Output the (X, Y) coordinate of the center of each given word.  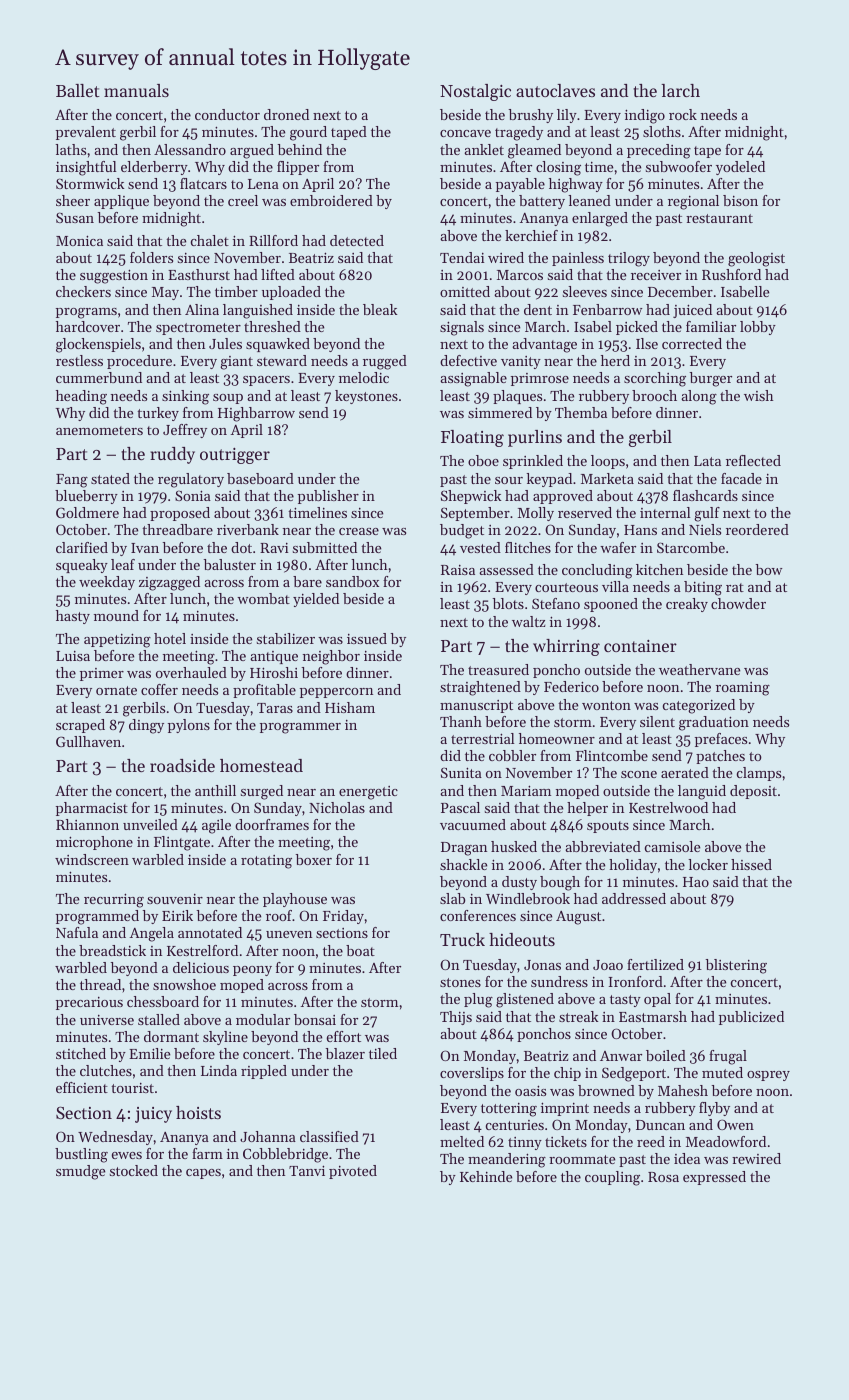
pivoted (353, 1172)
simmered (500, 412)
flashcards (705, 495)
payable (520, 185)
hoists (198, 1112)
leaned (589, 200)
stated (110, 478)
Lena (263, 184)
